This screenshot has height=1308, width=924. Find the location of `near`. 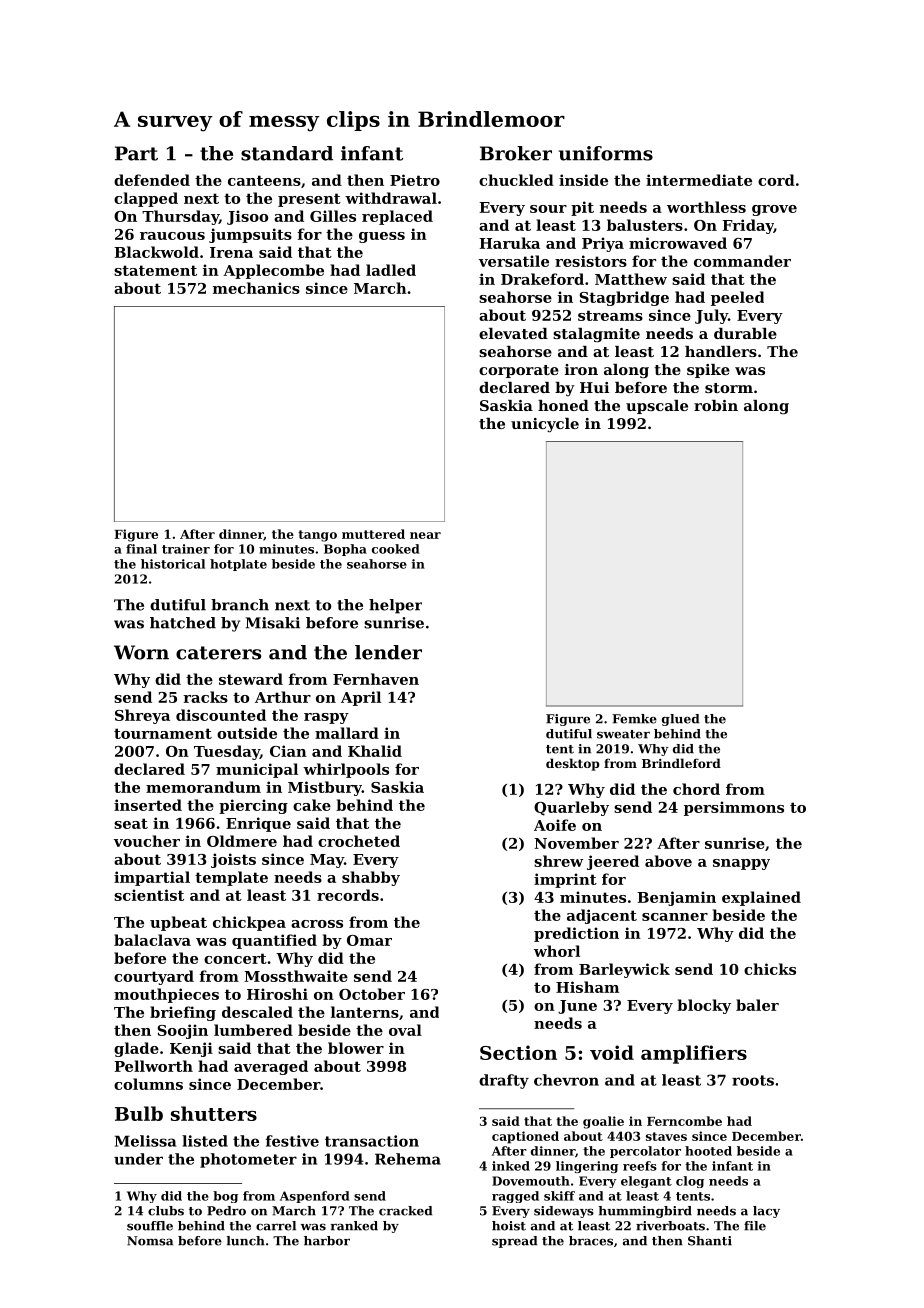

near is located at coordinates (425, 535).
